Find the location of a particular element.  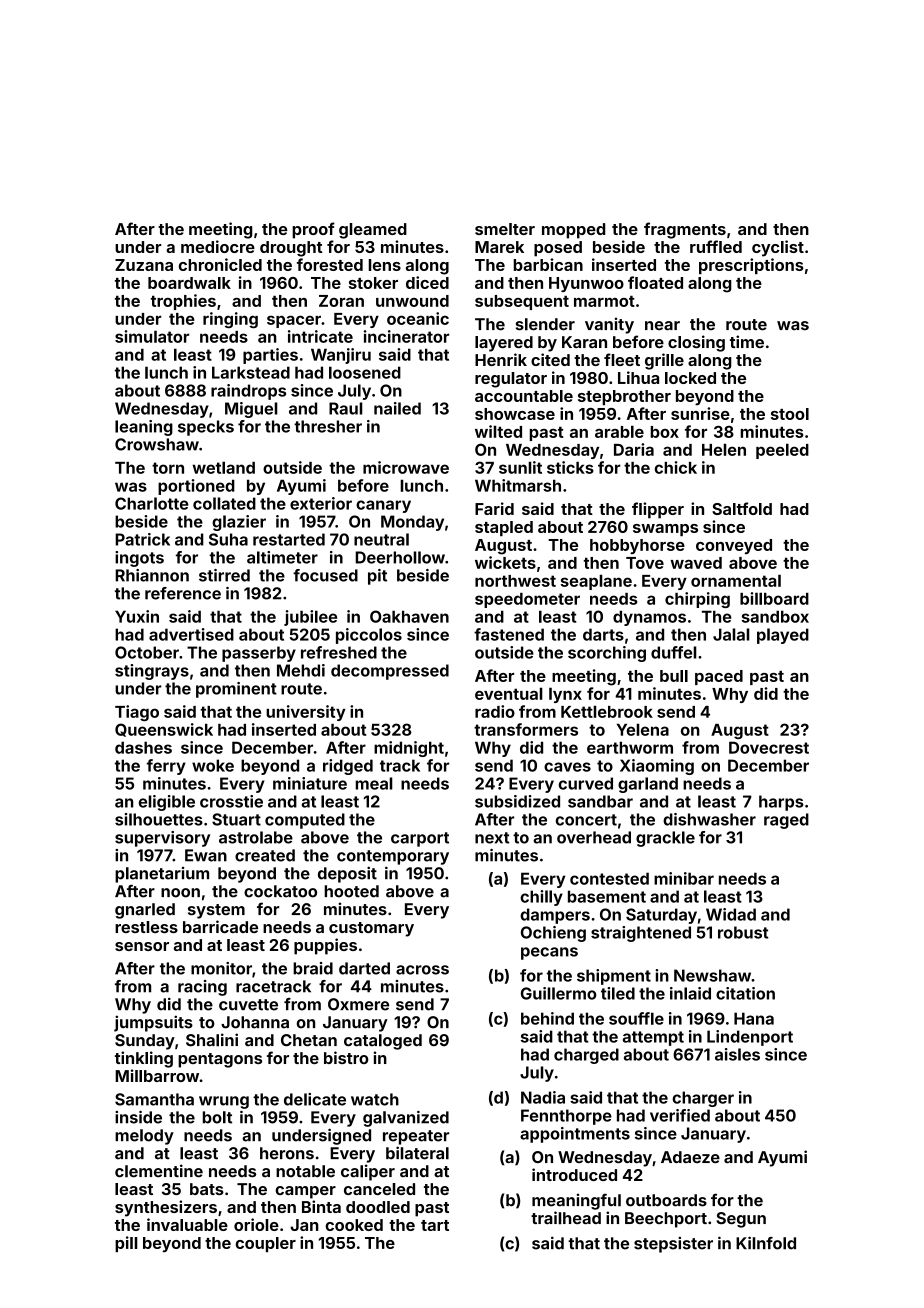

fragments is located at coordinates (685, 230).
